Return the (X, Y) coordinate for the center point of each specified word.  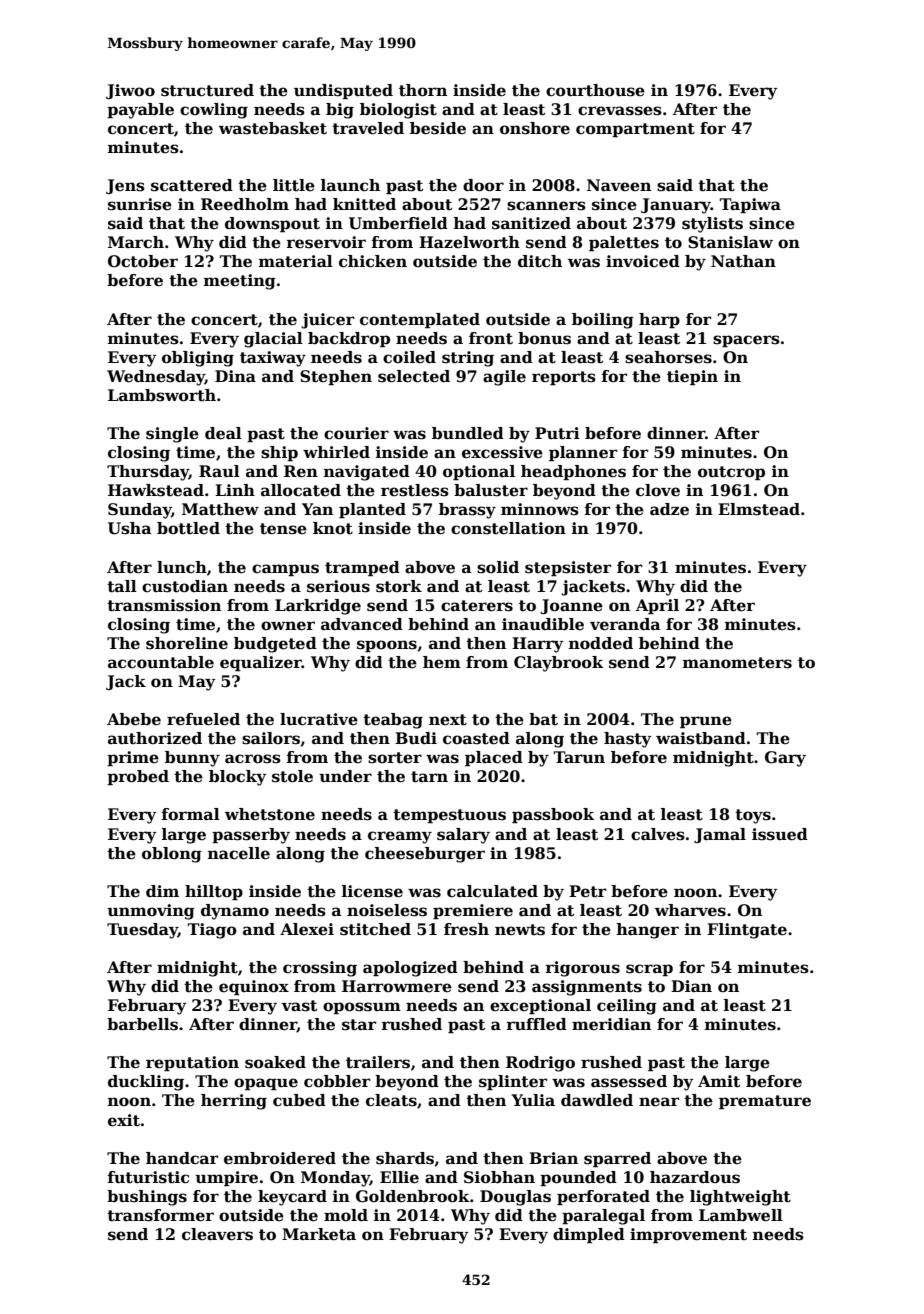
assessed (629, 1081)
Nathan (743, 261)
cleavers (217, 1234)
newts (520, 930)
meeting (240, 282)
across (253, 759)
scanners (546, 206)
